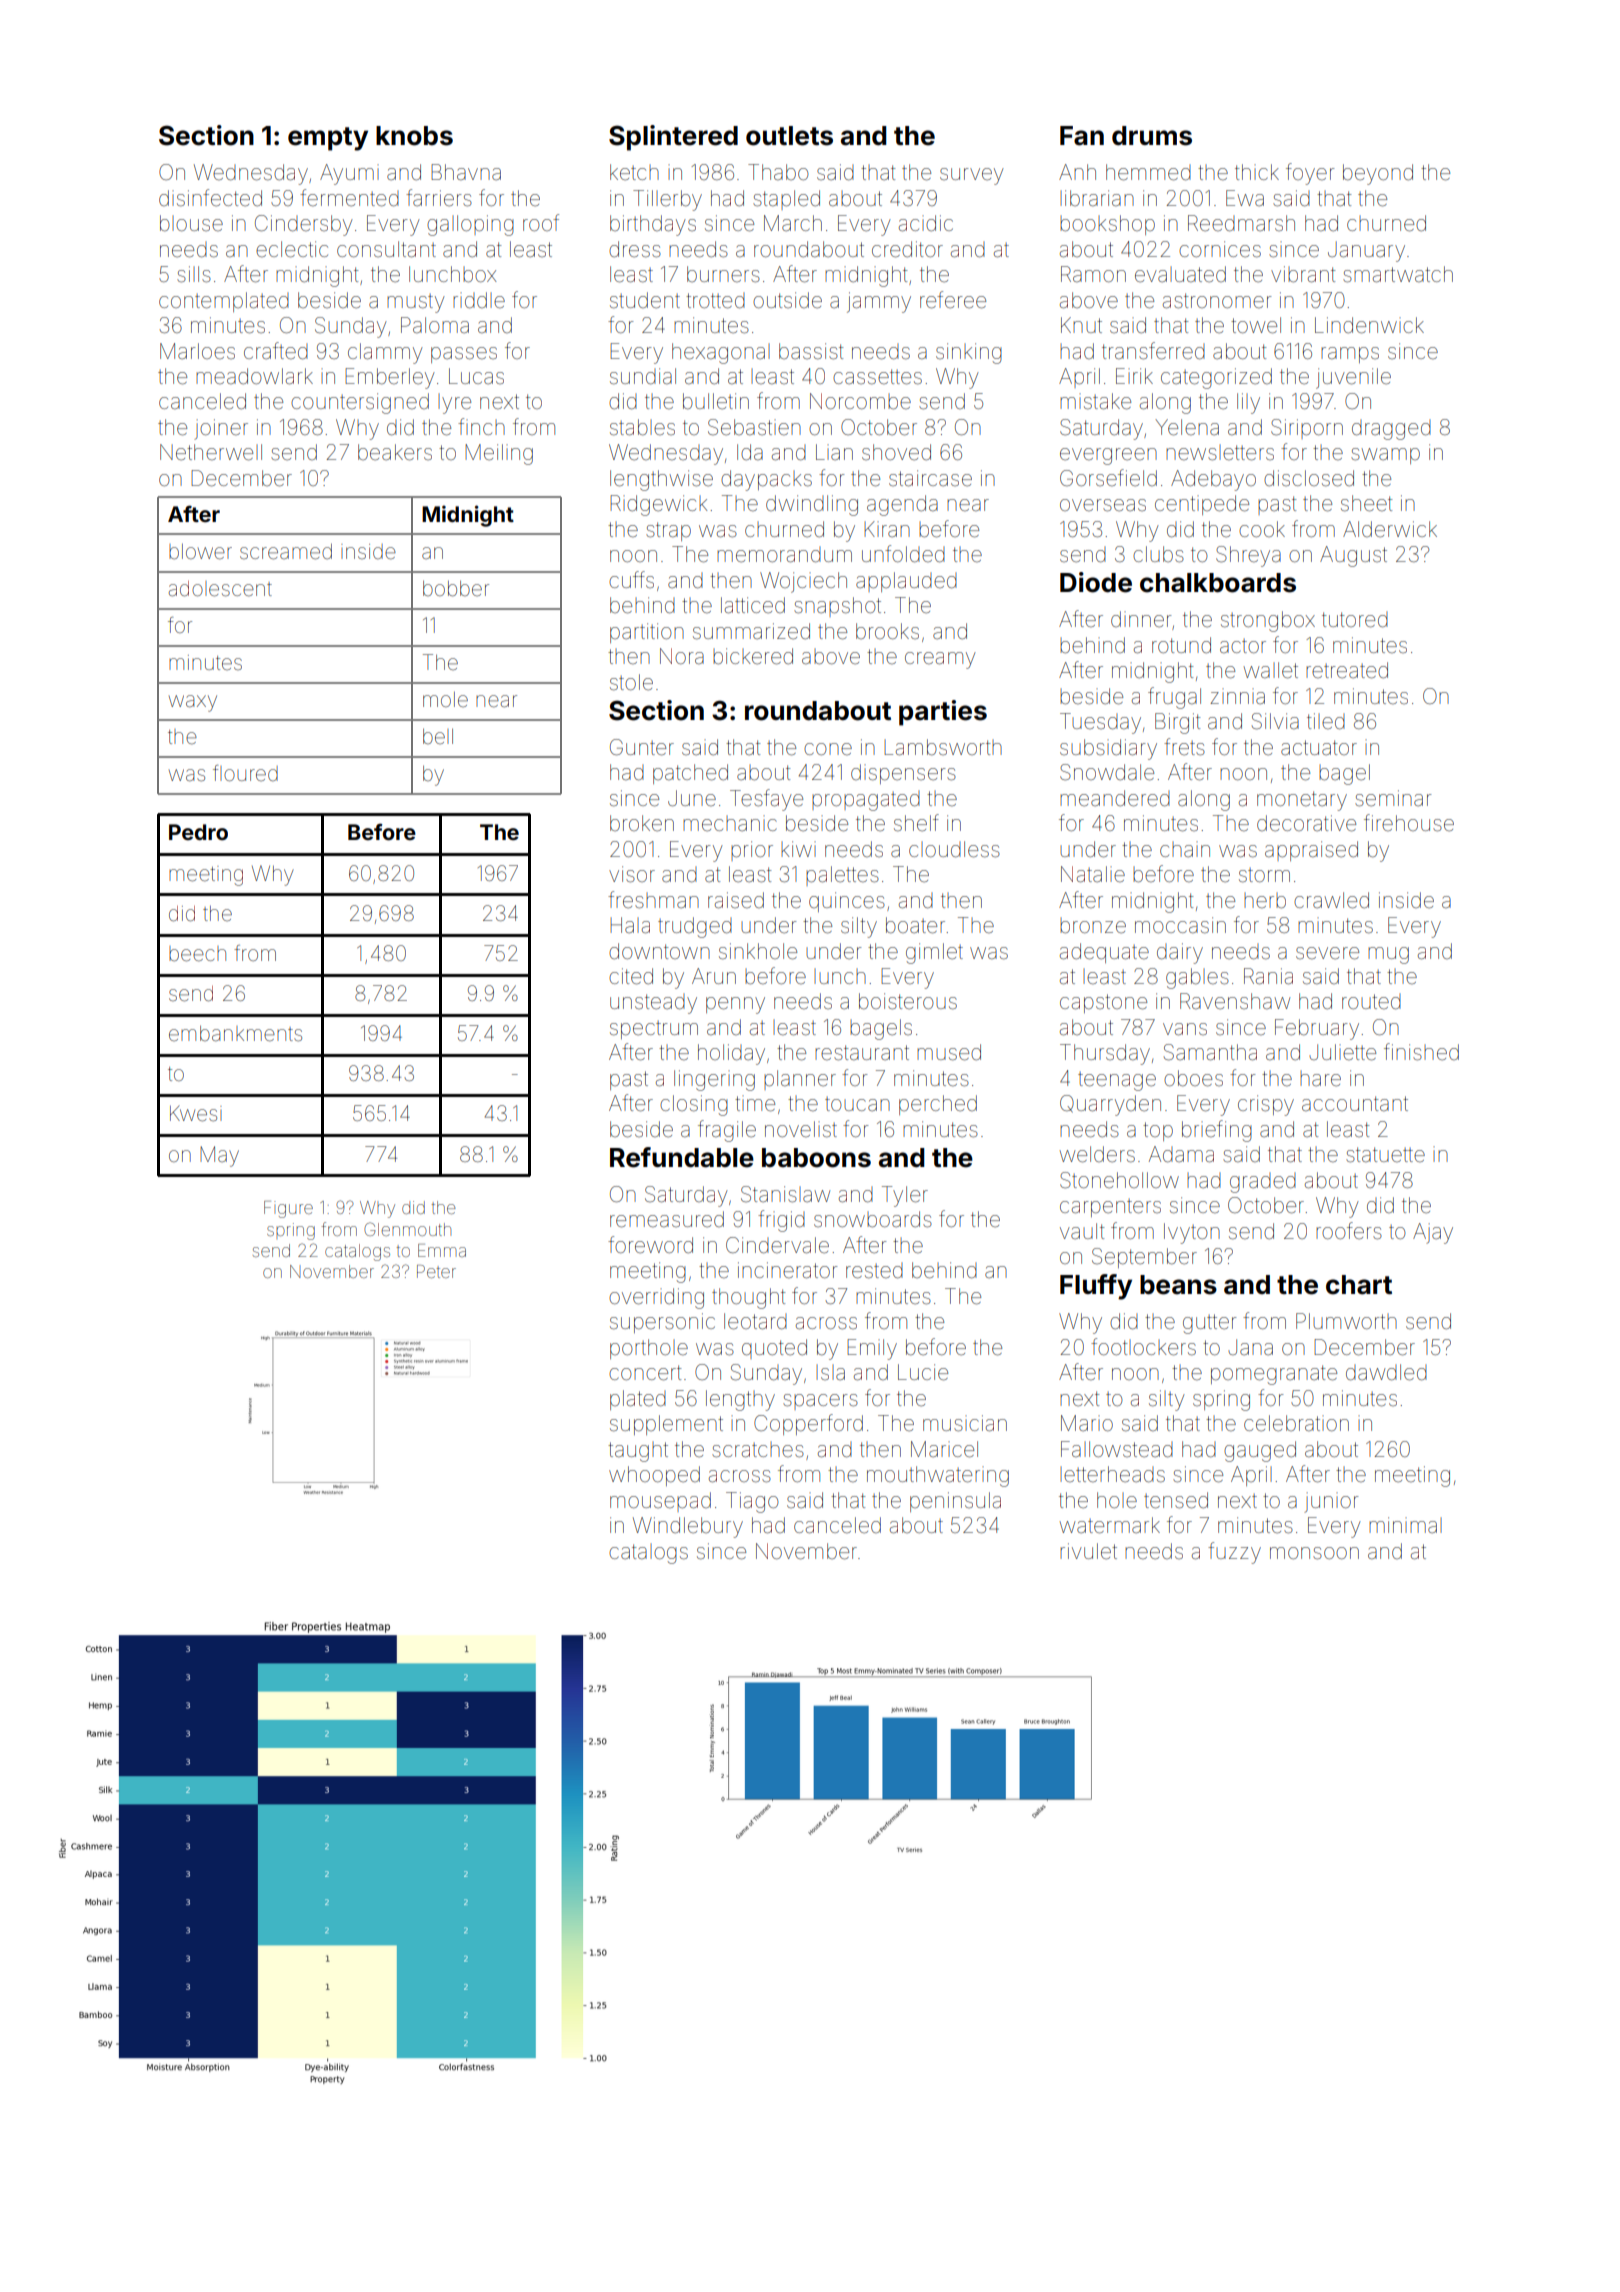  What do you see at coordinates (916, 822) in the screenshot?
I see `shelf` at bounding box center [916, 822].
